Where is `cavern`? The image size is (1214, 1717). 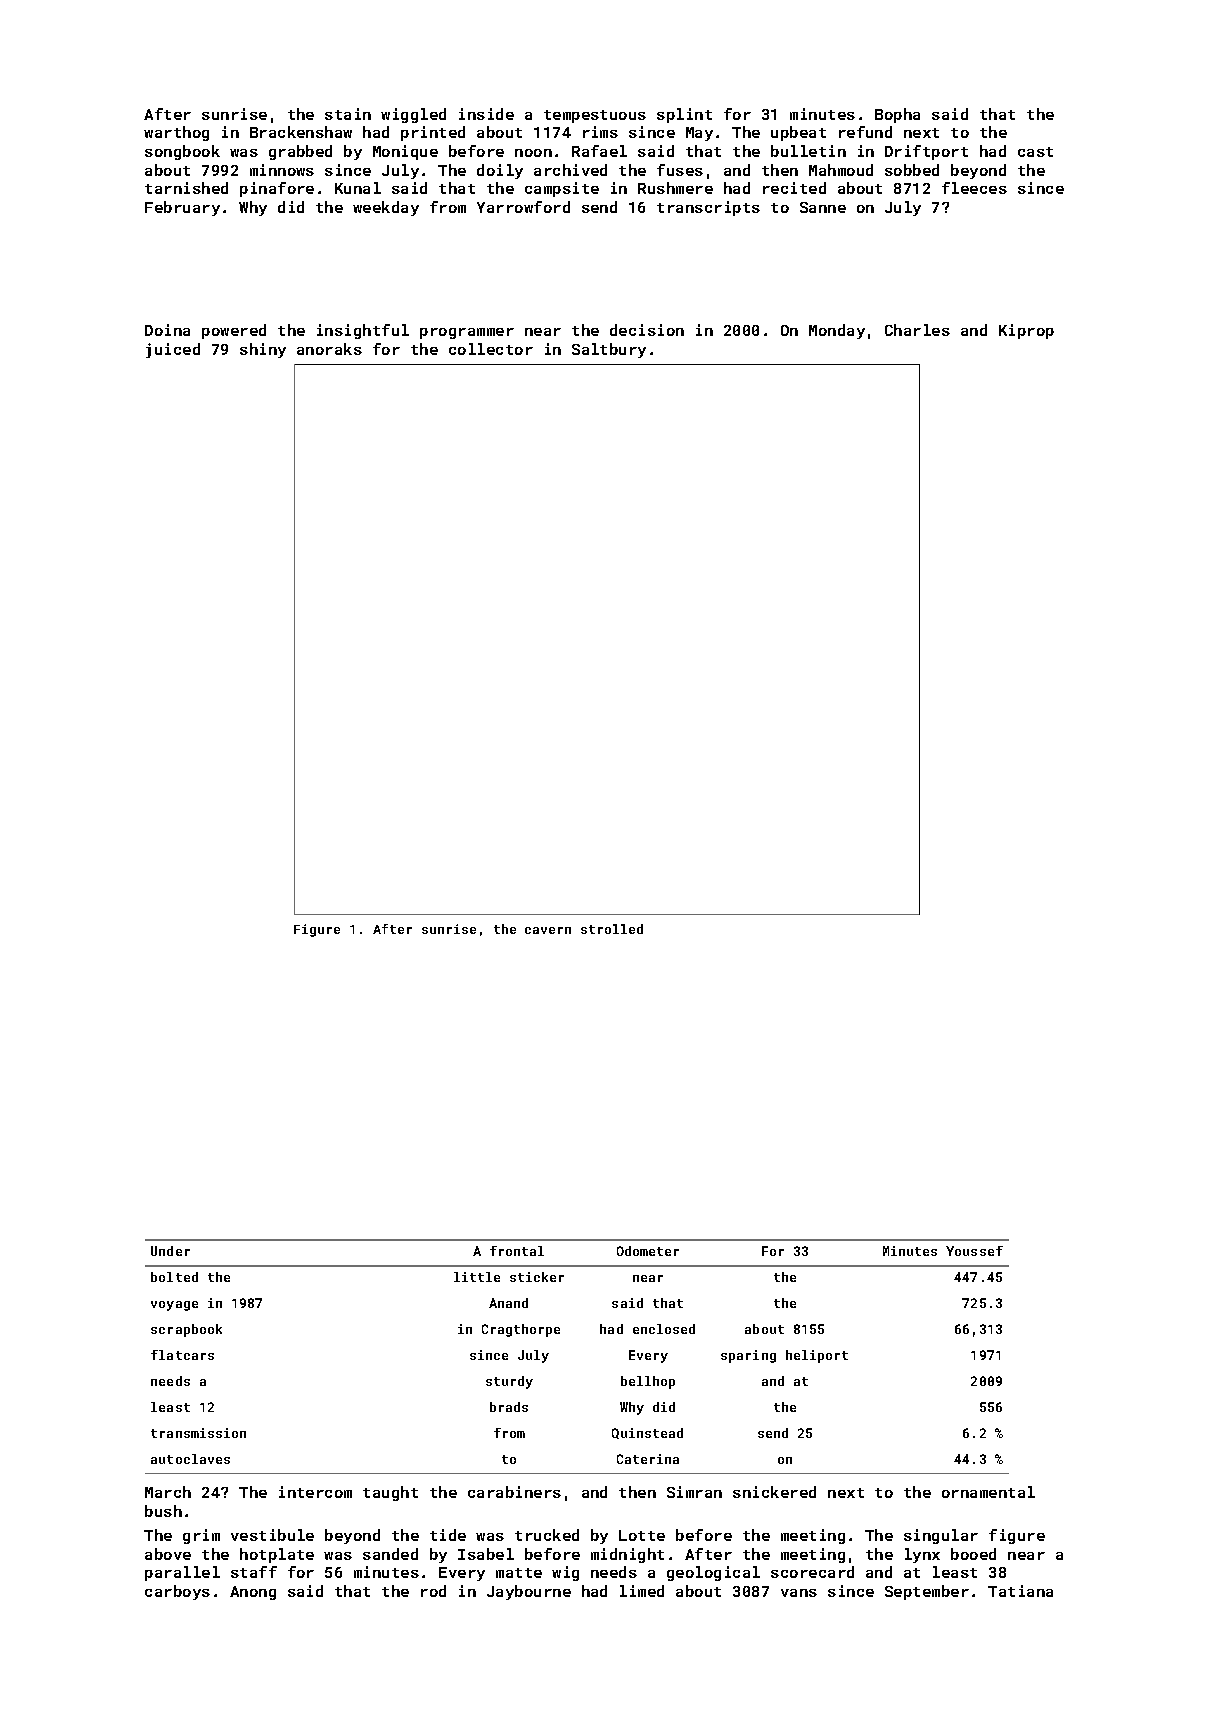 cavern is located at coordinates (548, 930).
